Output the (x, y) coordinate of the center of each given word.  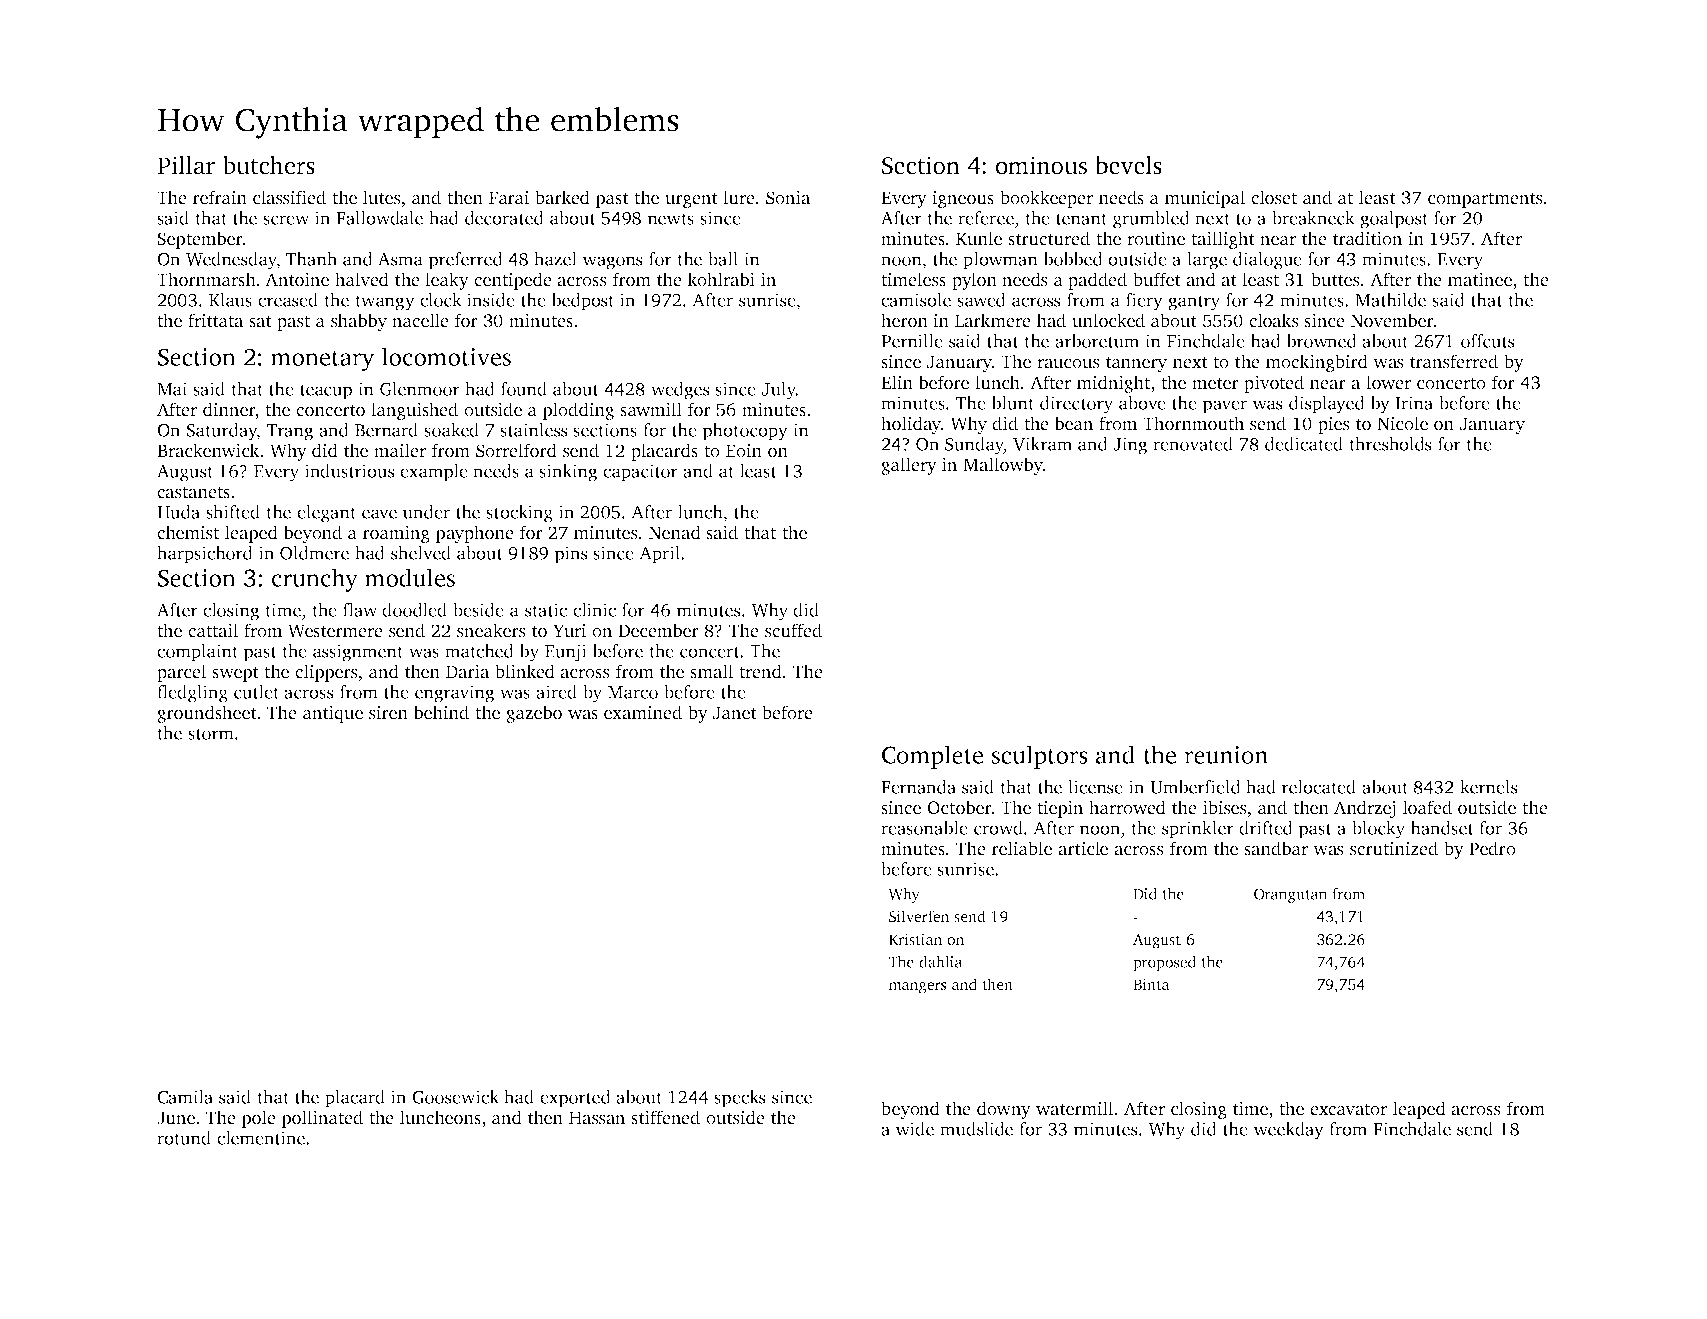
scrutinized (1394, 848)
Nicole (1402, 423)
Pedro (1492, 848)
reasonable (924, 828)
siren (388, 713)
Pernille (912, 341)
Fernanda (918, 787)
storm (211, 734)
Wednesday (231, 261)
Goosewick (455, 1097)
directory (1076, 405)
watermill (1074, 1108)
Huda (178, 512)
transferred (1454, 361)
